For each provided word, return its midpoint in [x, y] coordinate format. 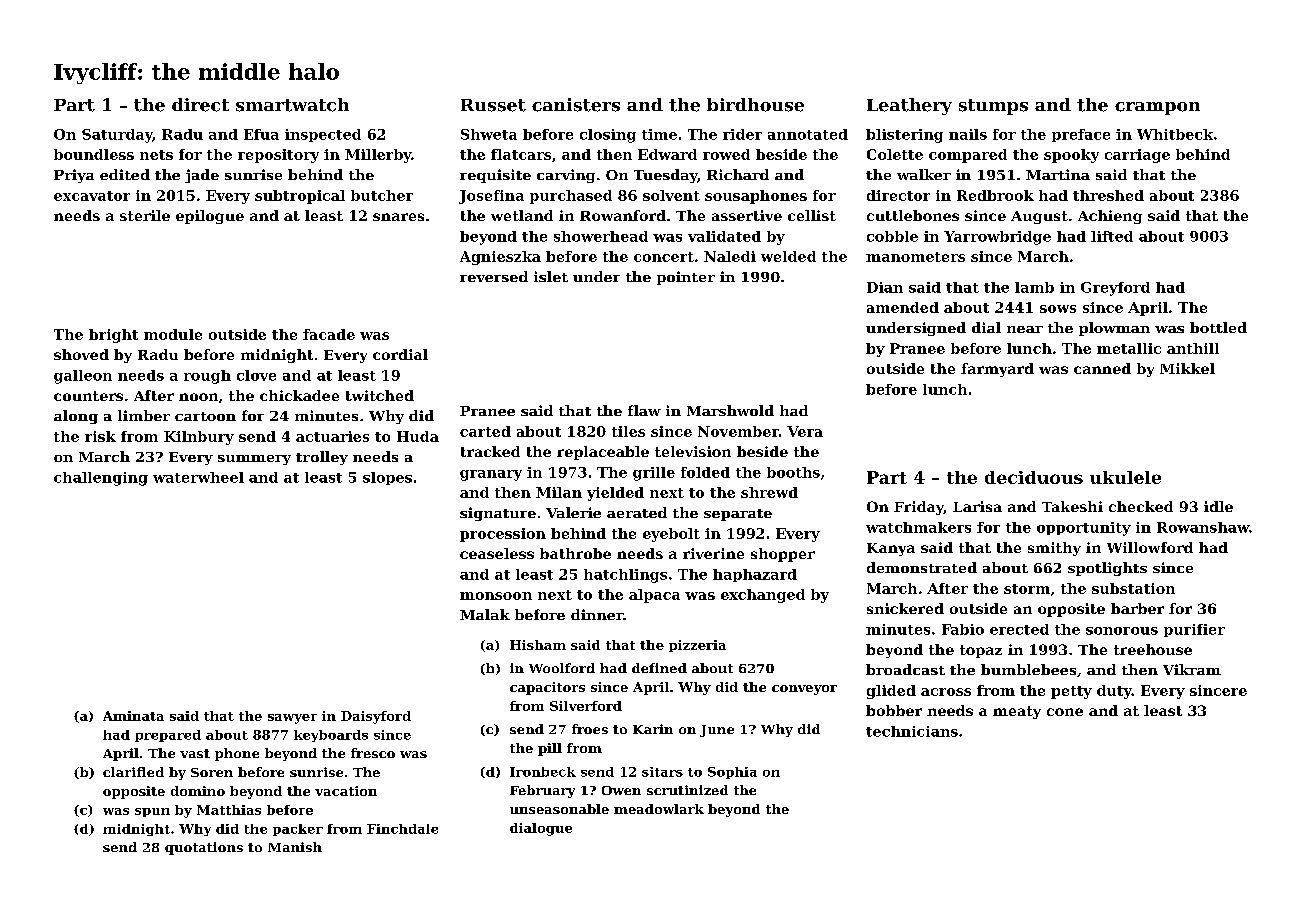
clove [256, 375]
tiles [628, 431]
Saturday [117, 136]
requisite [495, 176]
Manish [295, 847]
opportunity [1084, 529]
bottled [1218, 327]
